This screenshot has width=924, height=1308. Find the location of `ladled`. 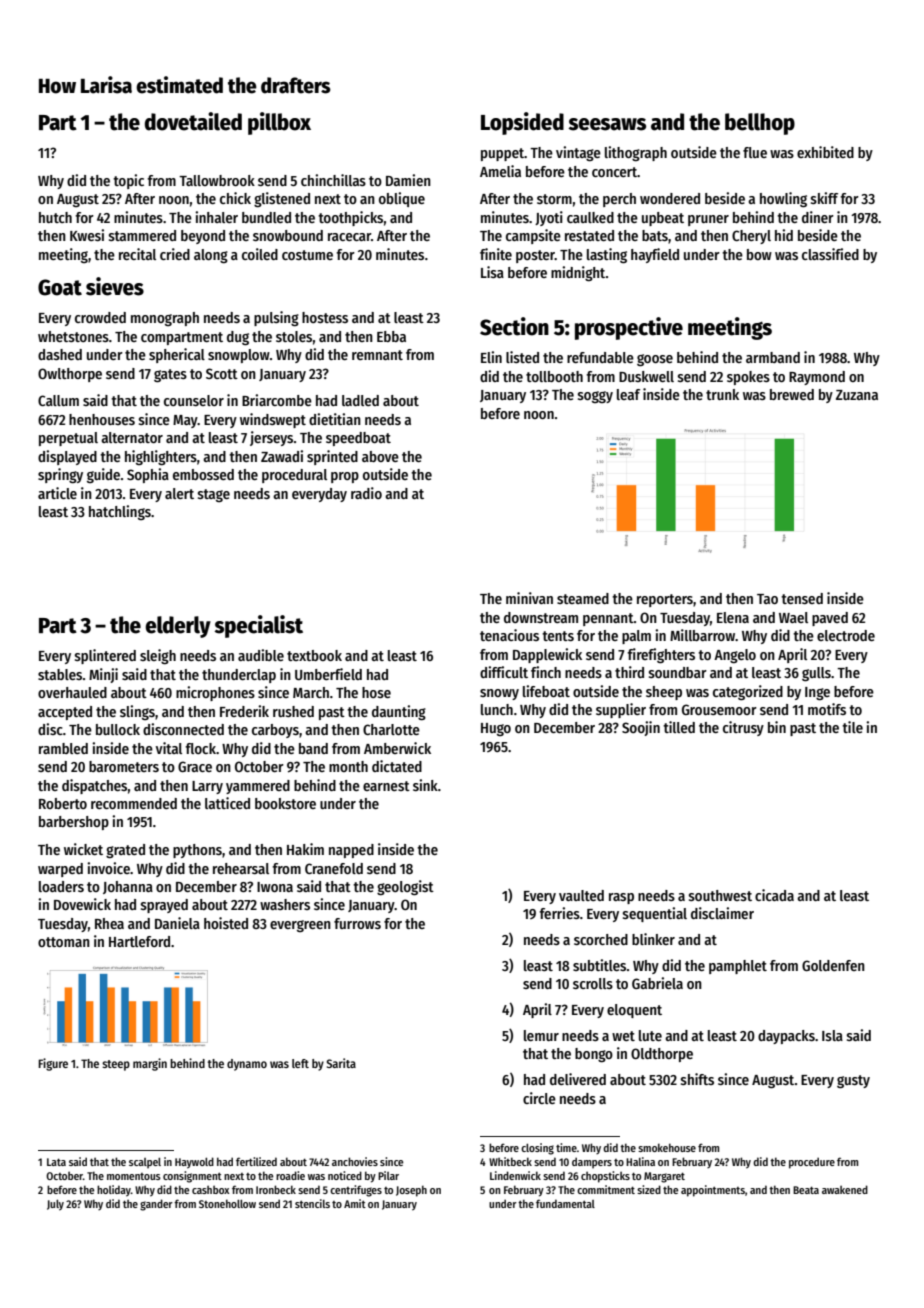

ladled is located at coordinates (360, 400).
